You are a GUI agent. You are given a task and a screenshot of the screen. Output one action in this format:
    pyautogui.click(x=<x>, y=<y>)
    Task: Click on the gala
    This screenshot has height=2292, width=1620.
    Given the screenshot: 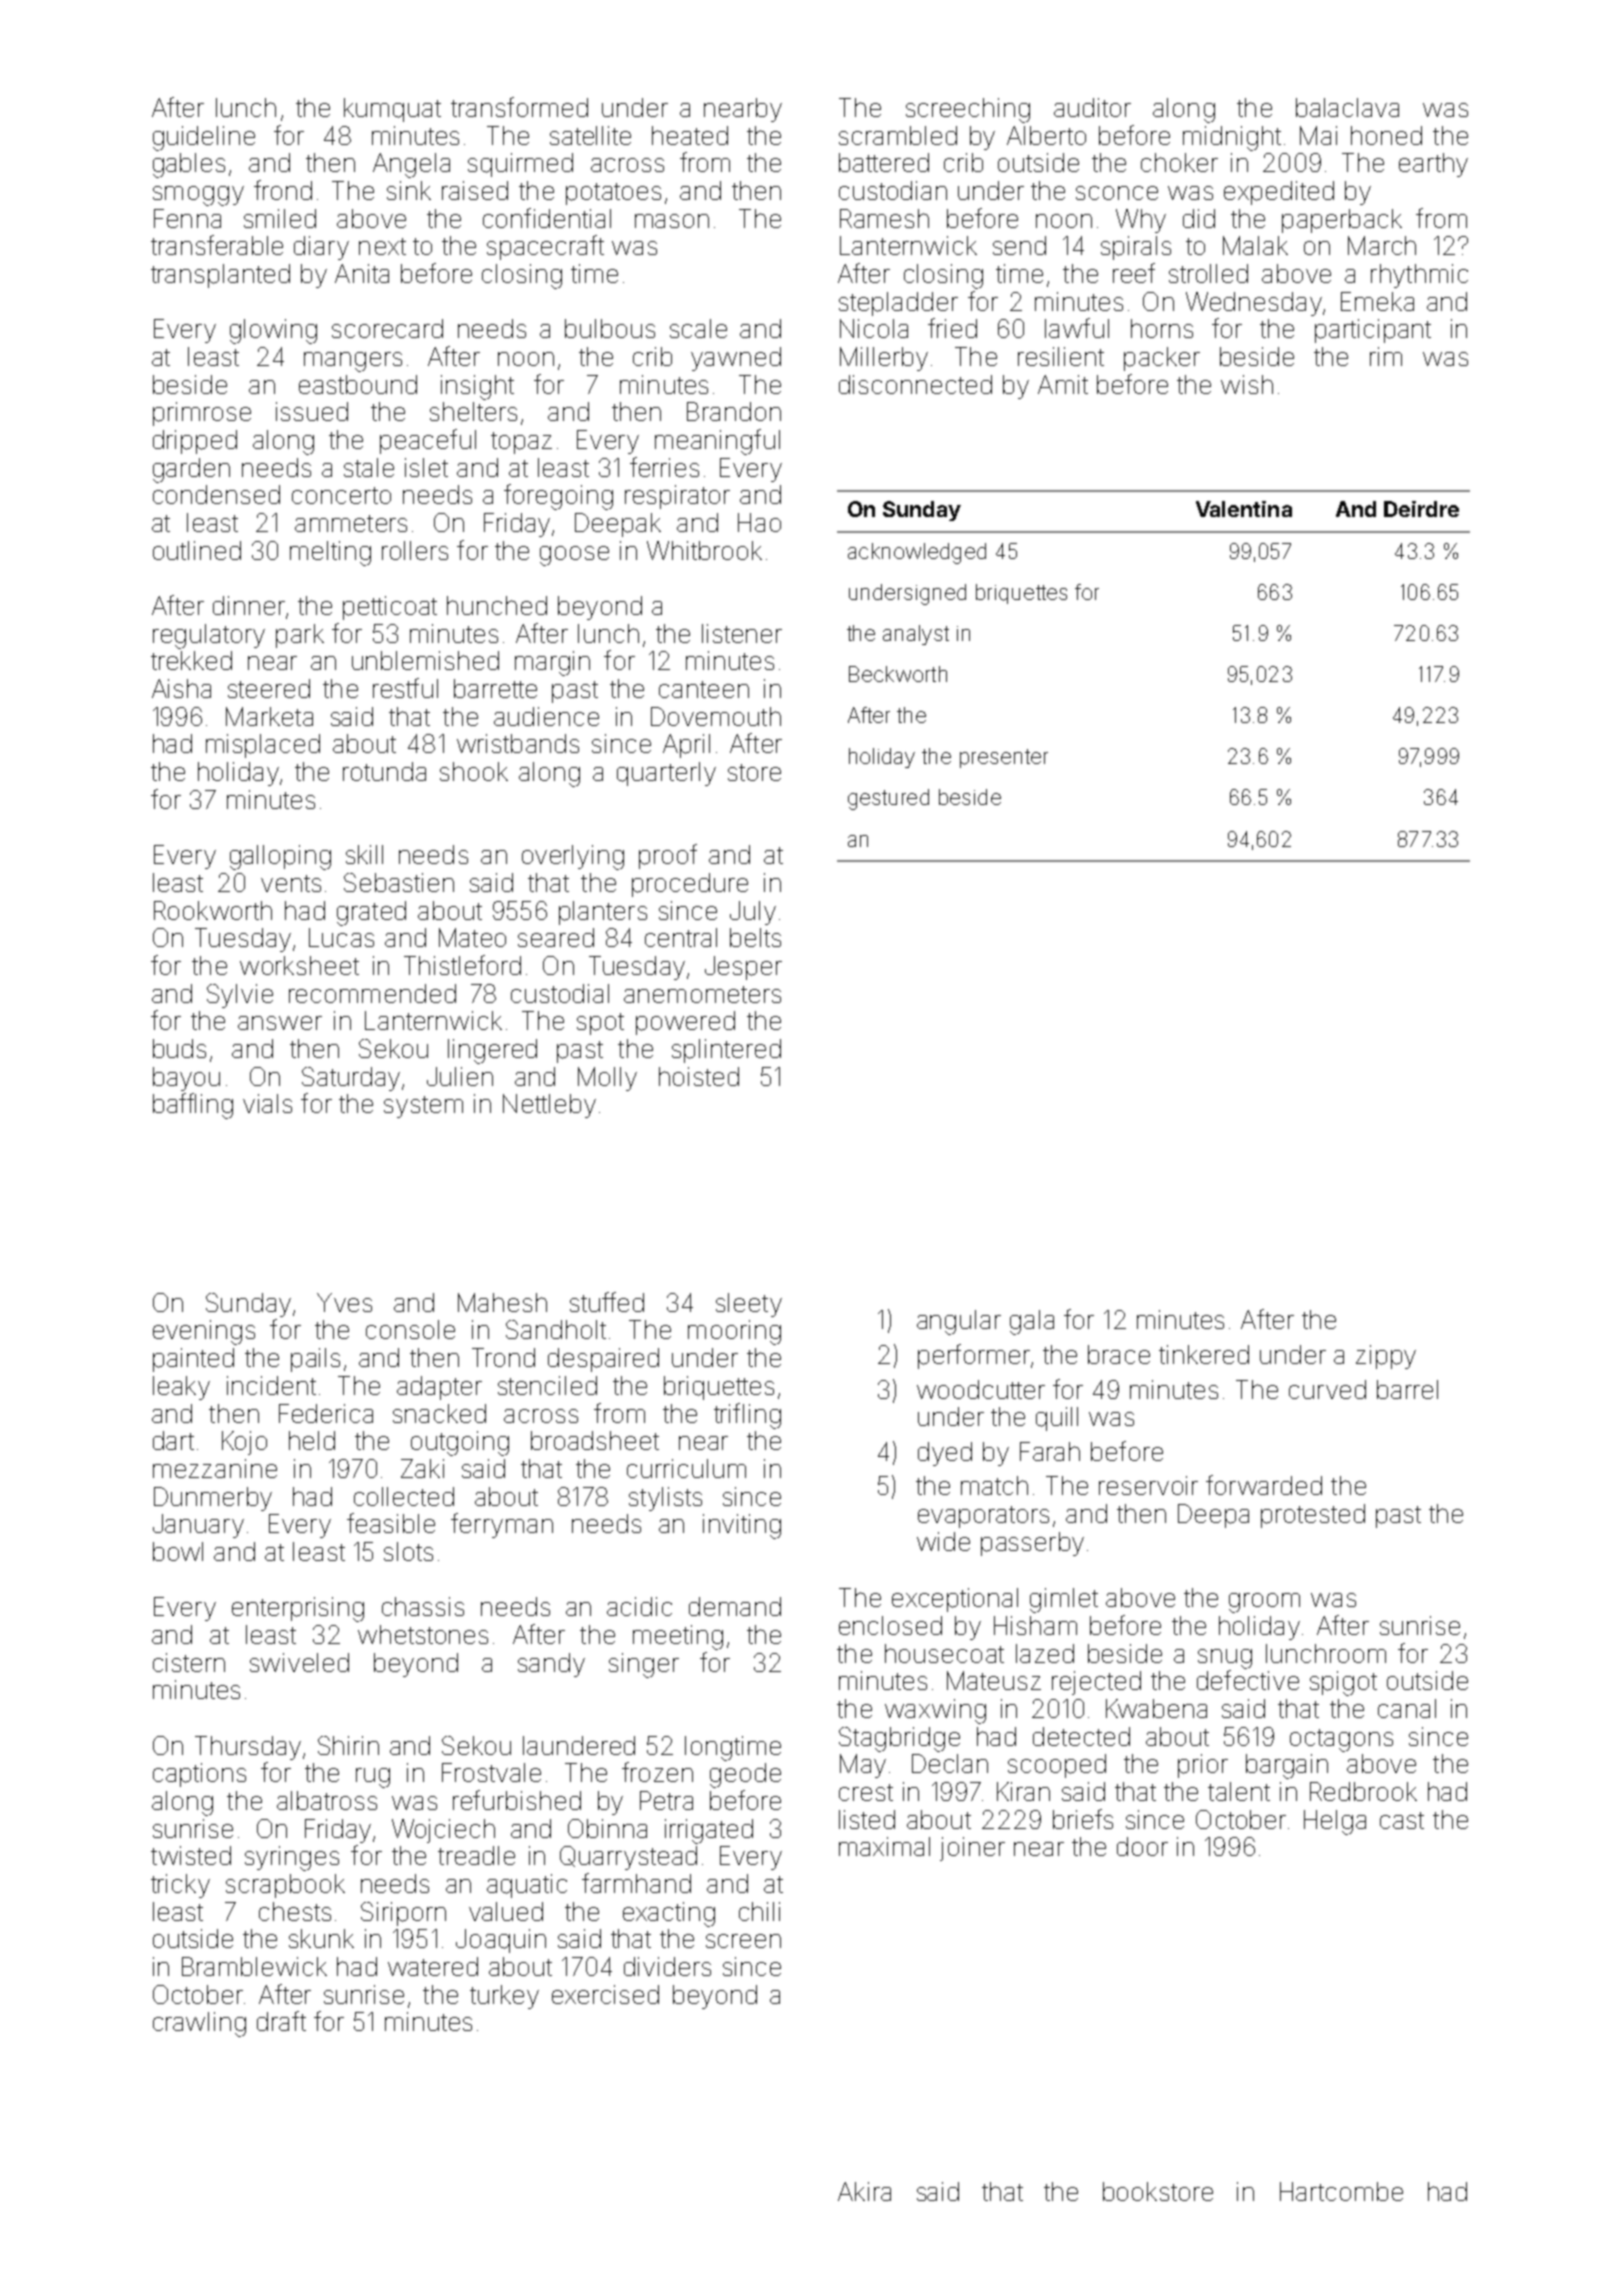 What is the action you would take?
    pyautogui.click(x=1032, y=1322)
